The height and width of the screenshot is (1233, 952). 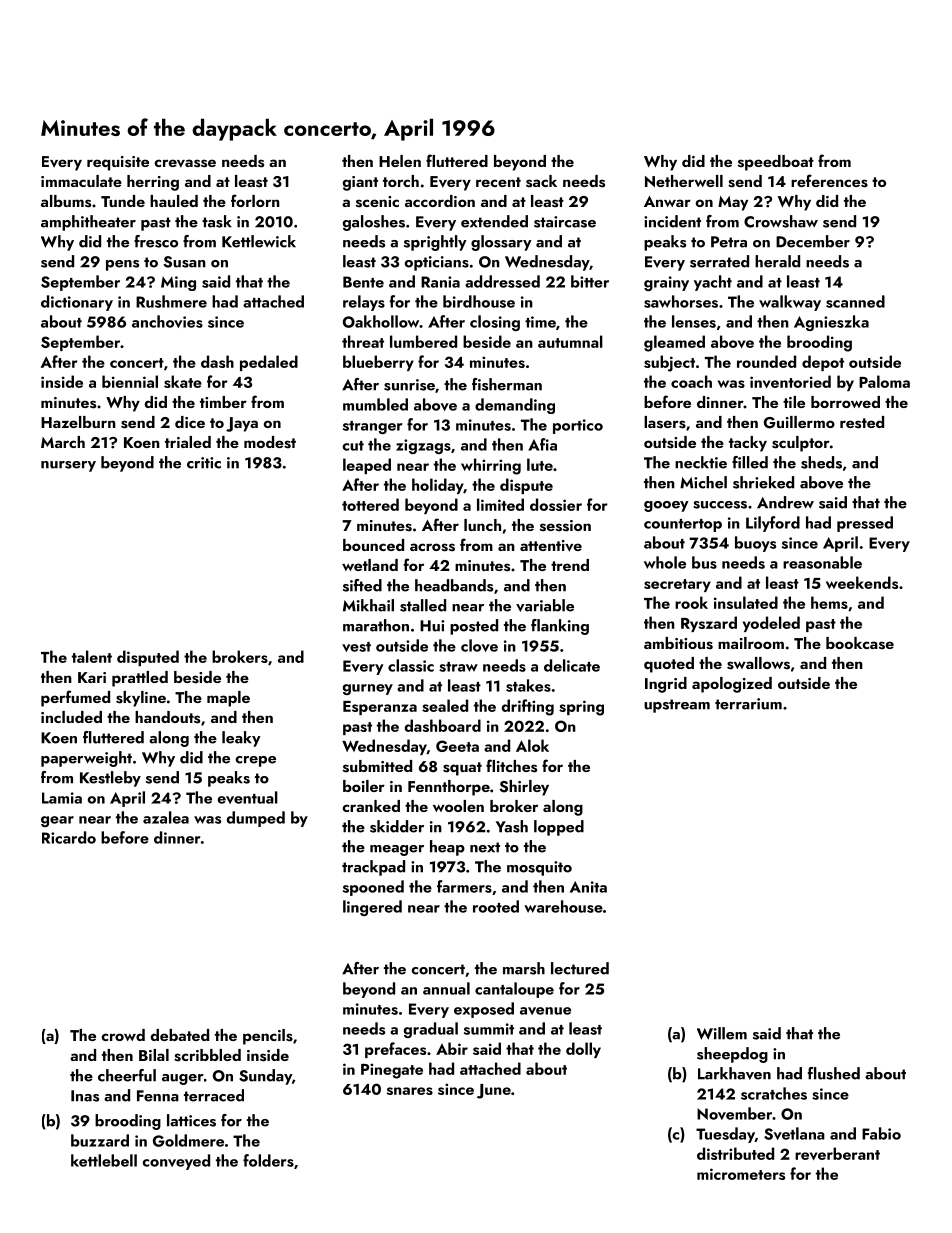 I want to click on kettlebell, so click(x=104, y=1160).
